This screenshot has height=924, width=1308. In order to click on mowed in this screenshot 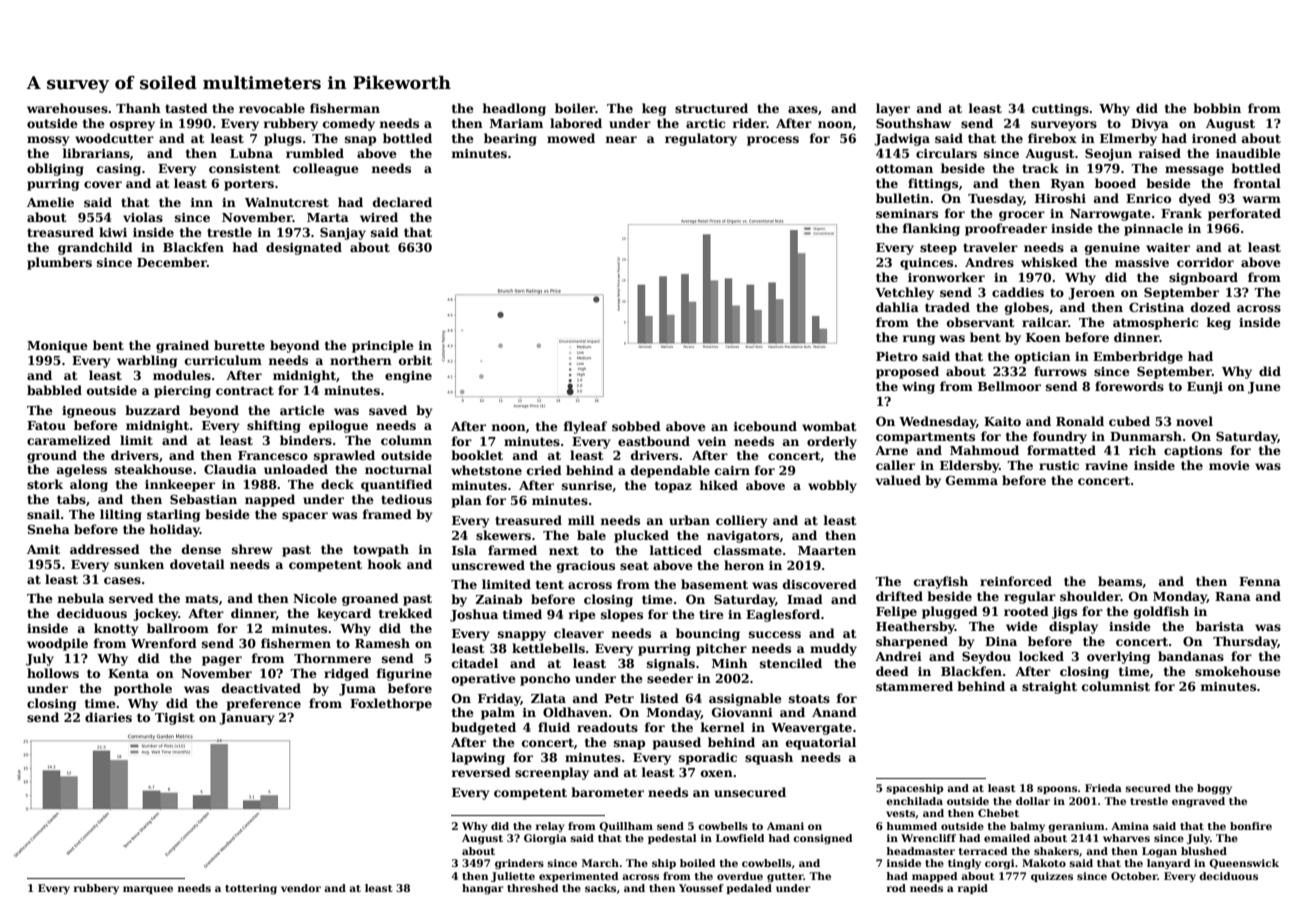, I will do `click(571, 138)`.
